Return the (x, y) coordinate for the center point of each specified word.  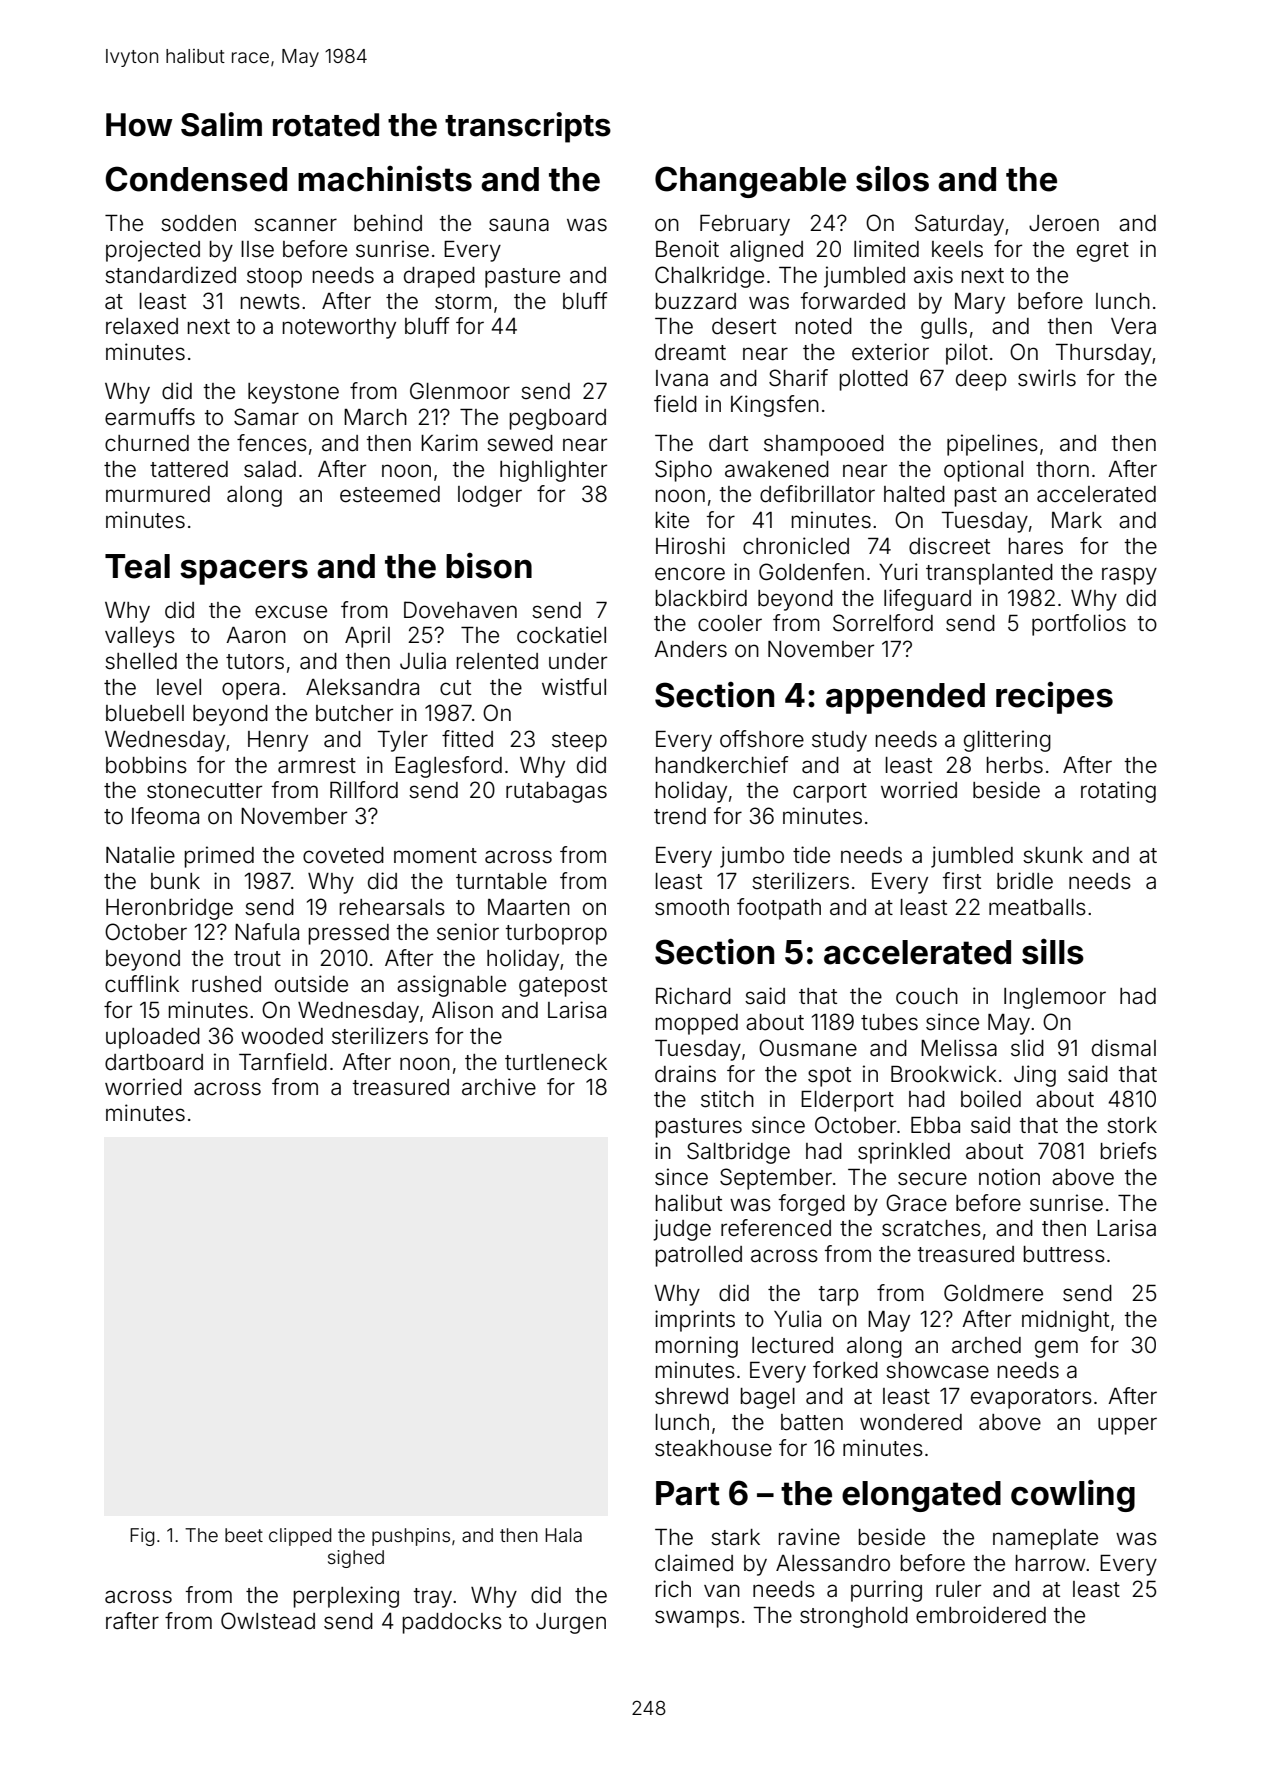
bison (489, 566)
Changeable (750, 182)
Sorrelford (883, 623)
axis (933, 275)
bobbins (146, 765)
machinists (385, 178)
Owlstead (268, 1621)
